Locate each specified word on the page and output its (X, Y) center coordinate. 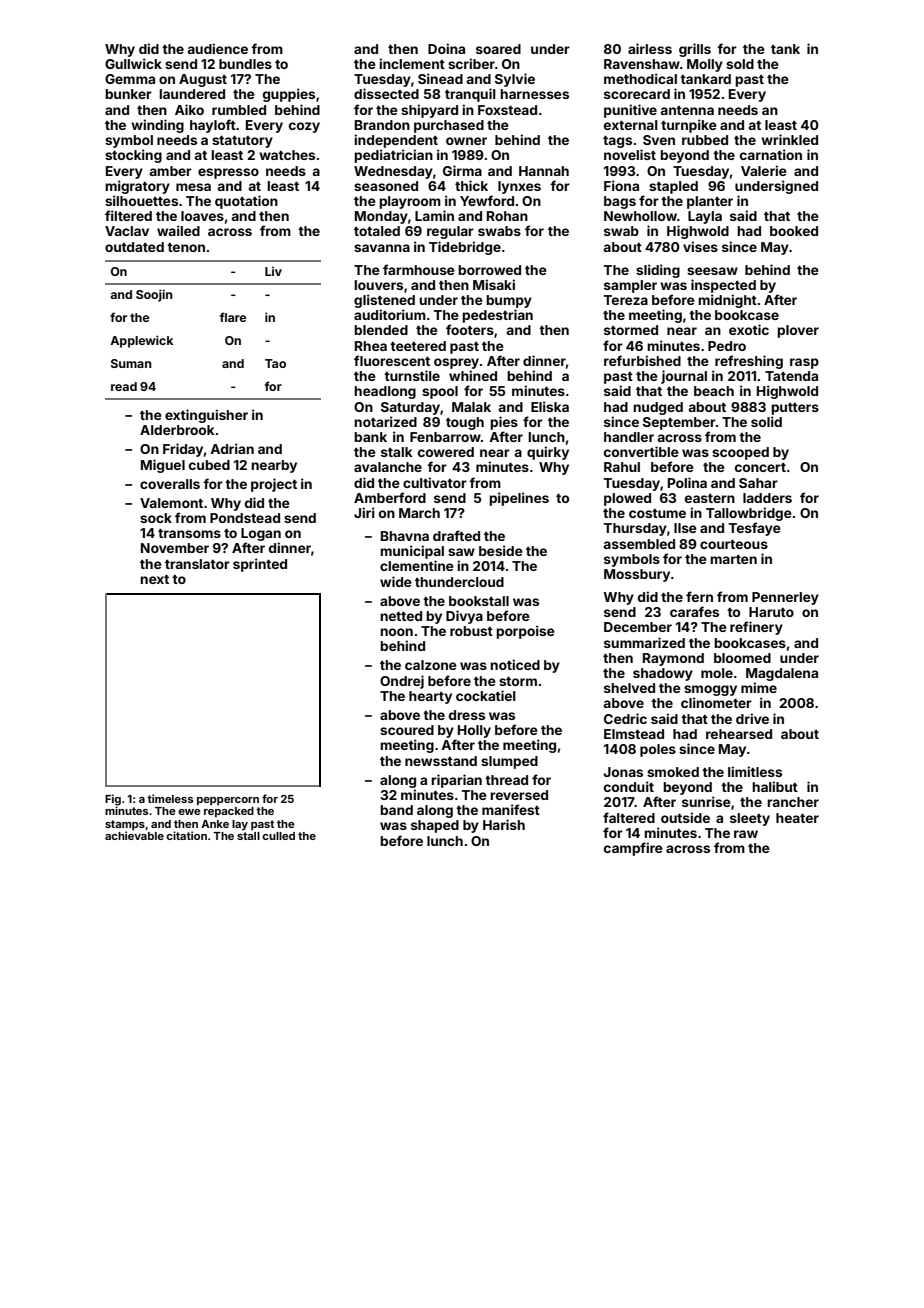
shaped (435, 826)
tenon (186, 247)
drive (752, 718)
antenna (687, 110)
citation (186, 835)
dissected (386, 93)
